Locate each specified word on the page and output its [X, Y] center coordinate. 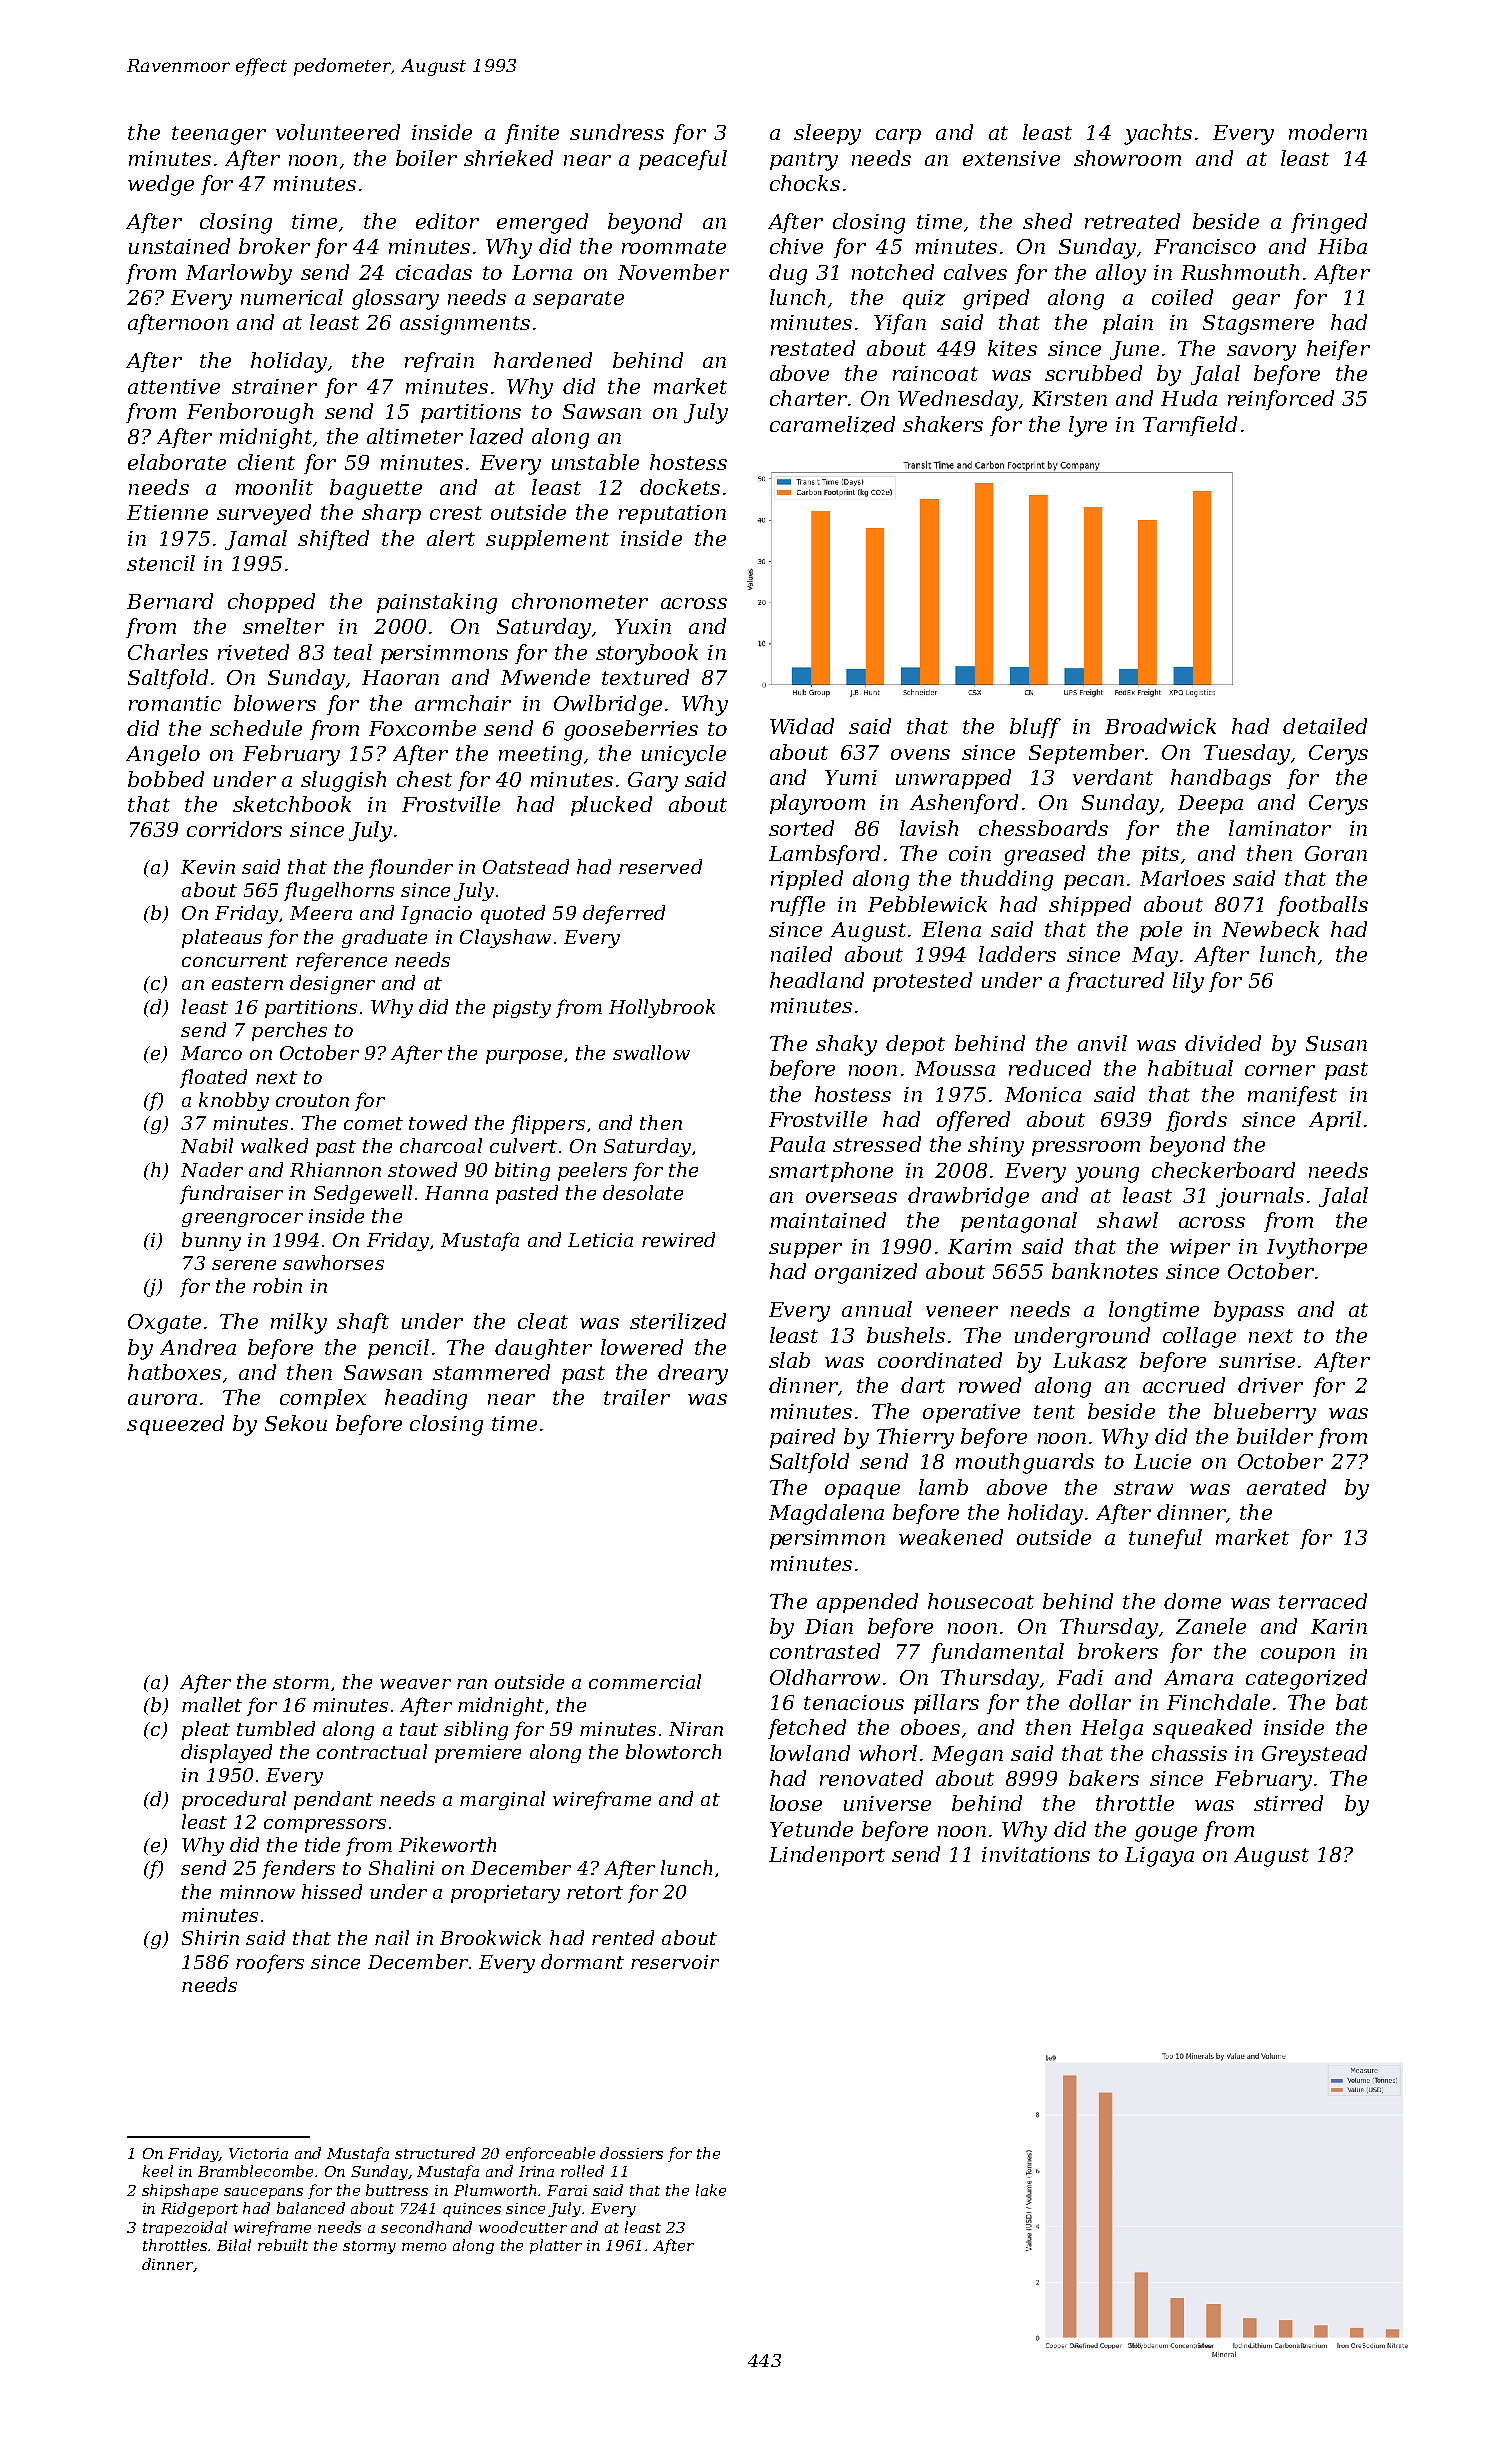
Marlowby [239, 274]
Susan [1336, 1043]
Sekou [296, 1423]
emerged [542, 223]
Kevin [208, 867]
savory [1261, 353]
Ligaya [1159, 1857]
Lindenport [827, 1856]
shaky [846, 1045]
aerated [1286, 1487]
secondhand [426, 2227]
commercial [645, 1681]
